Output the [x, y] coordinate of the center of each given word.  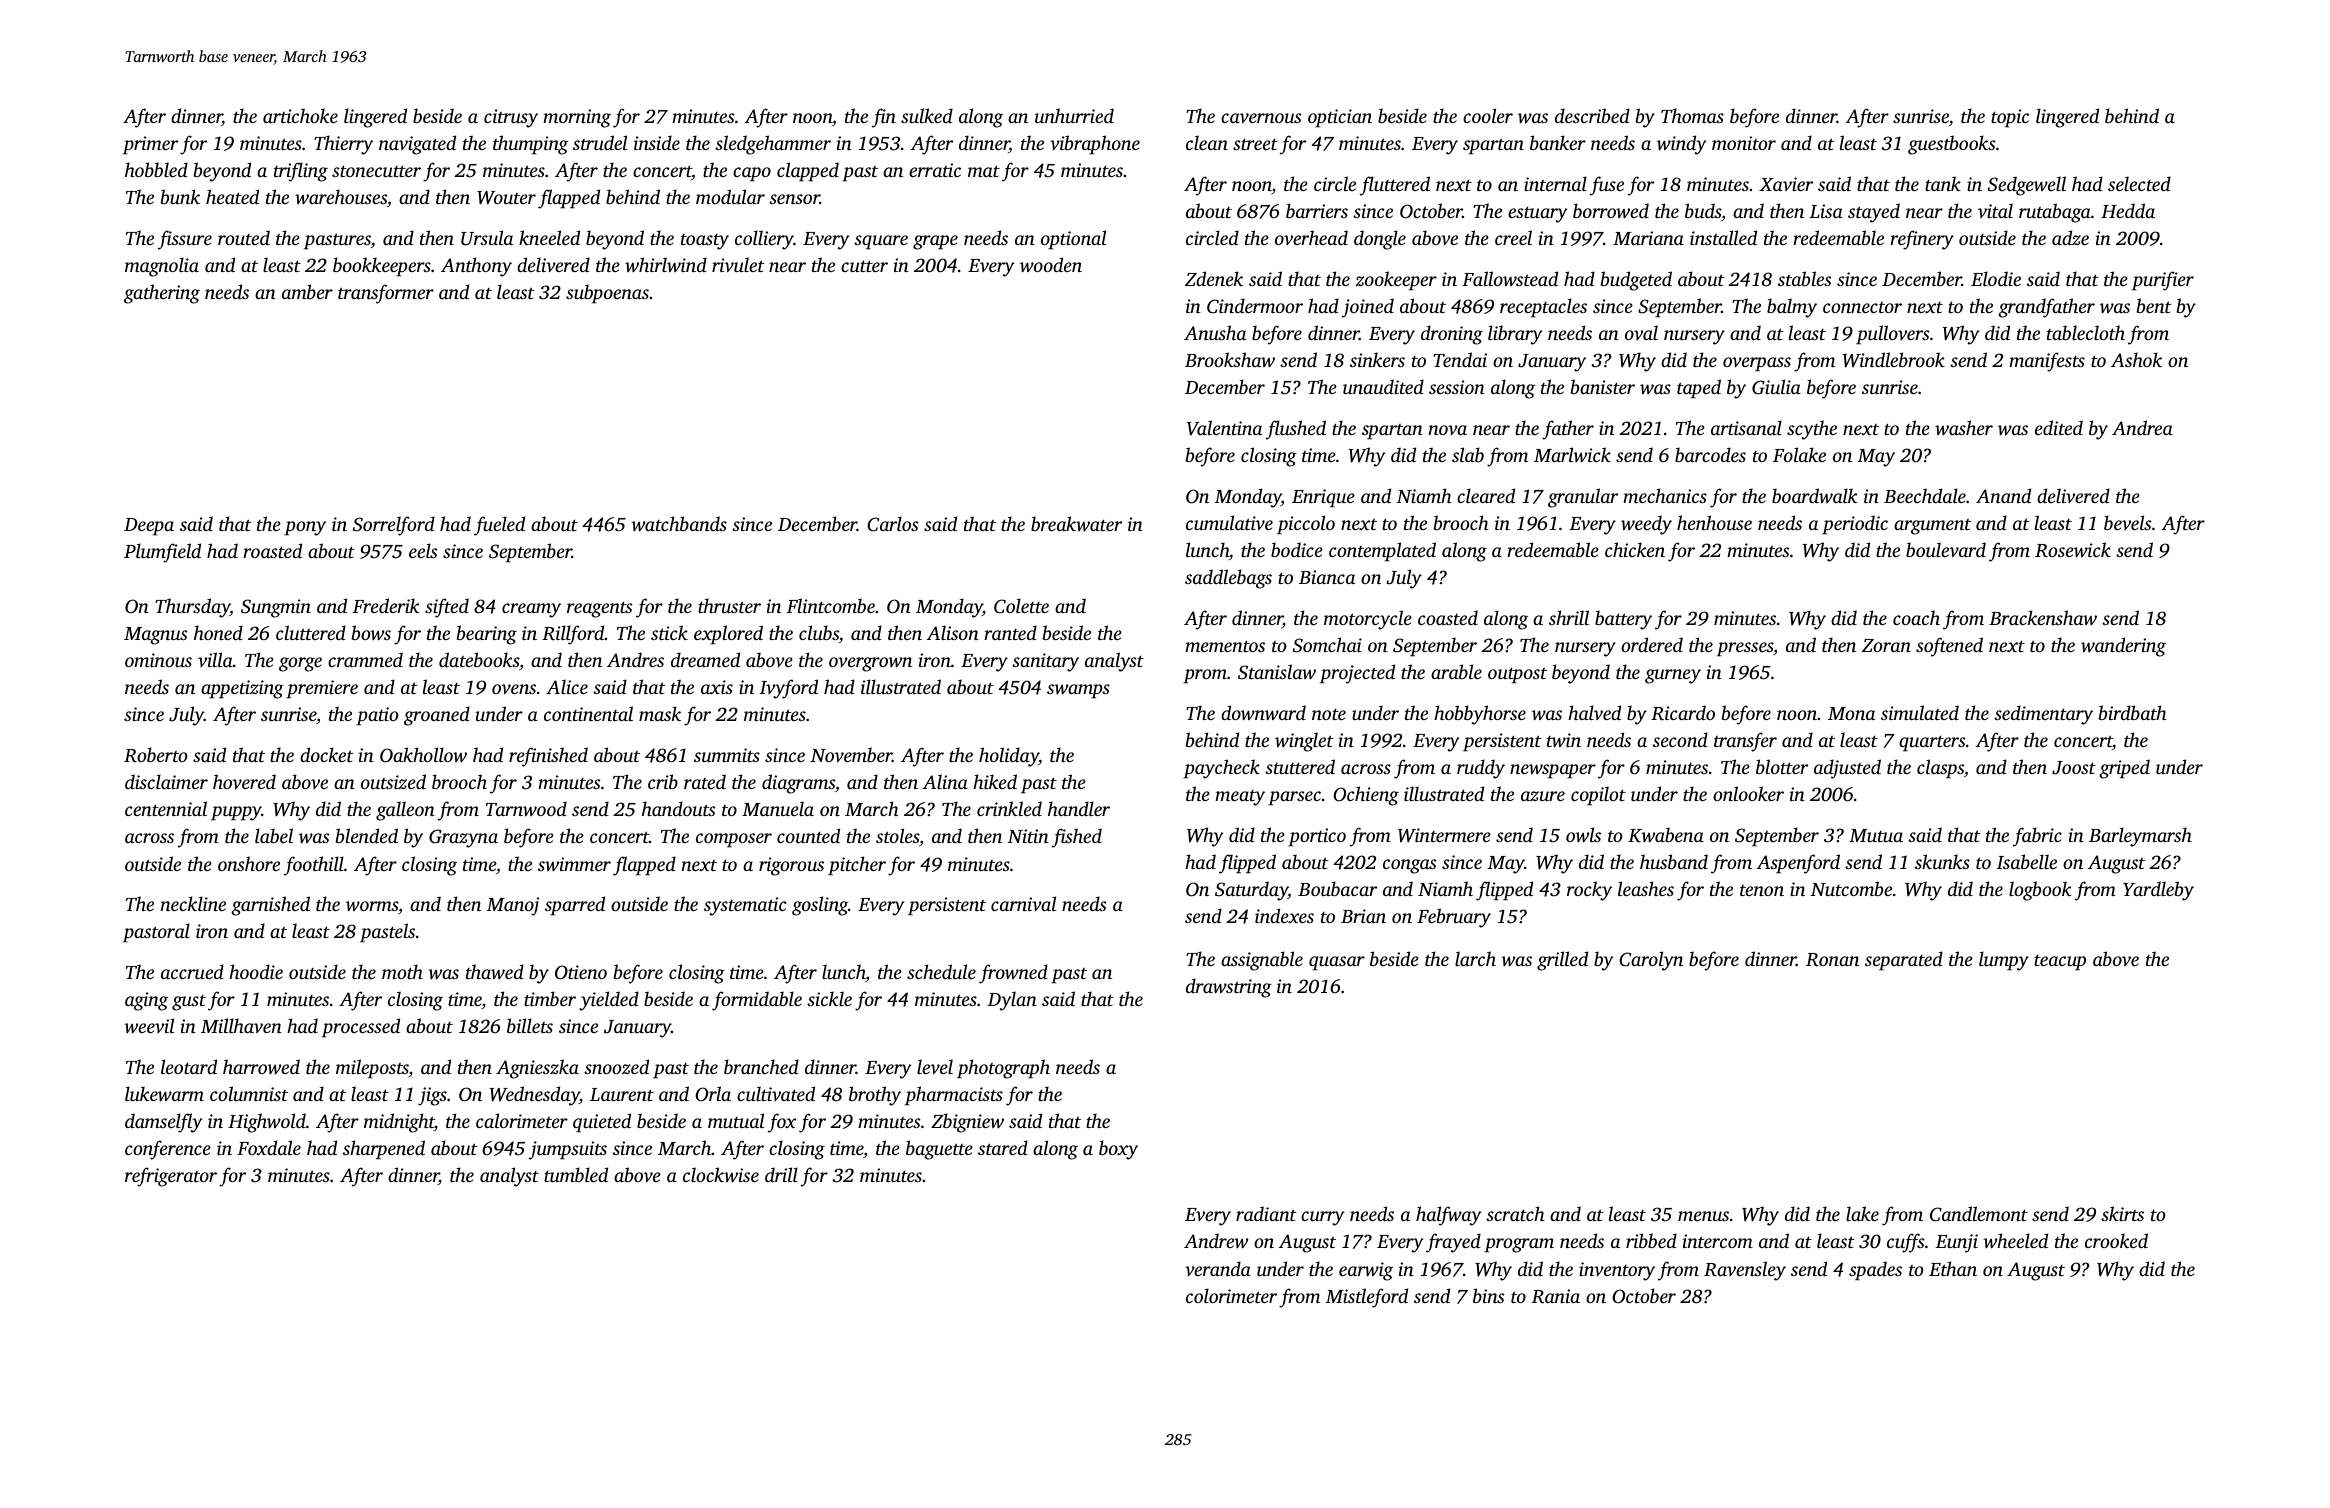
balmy [1792, 308]
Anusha [1215, 332]
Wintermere [1444, 835]
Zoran [1886, 645]
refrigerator [171, 1177]
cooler [1488, 115]
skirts [2122, 1213]
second [1680, 739]
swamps [1078, 691]
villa [215, 659]
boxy [1118, 1150]
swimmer [574, 864]
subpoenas [607, 294]
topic [2010, 118]
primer [150, 145]
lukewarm [164, 1094]
